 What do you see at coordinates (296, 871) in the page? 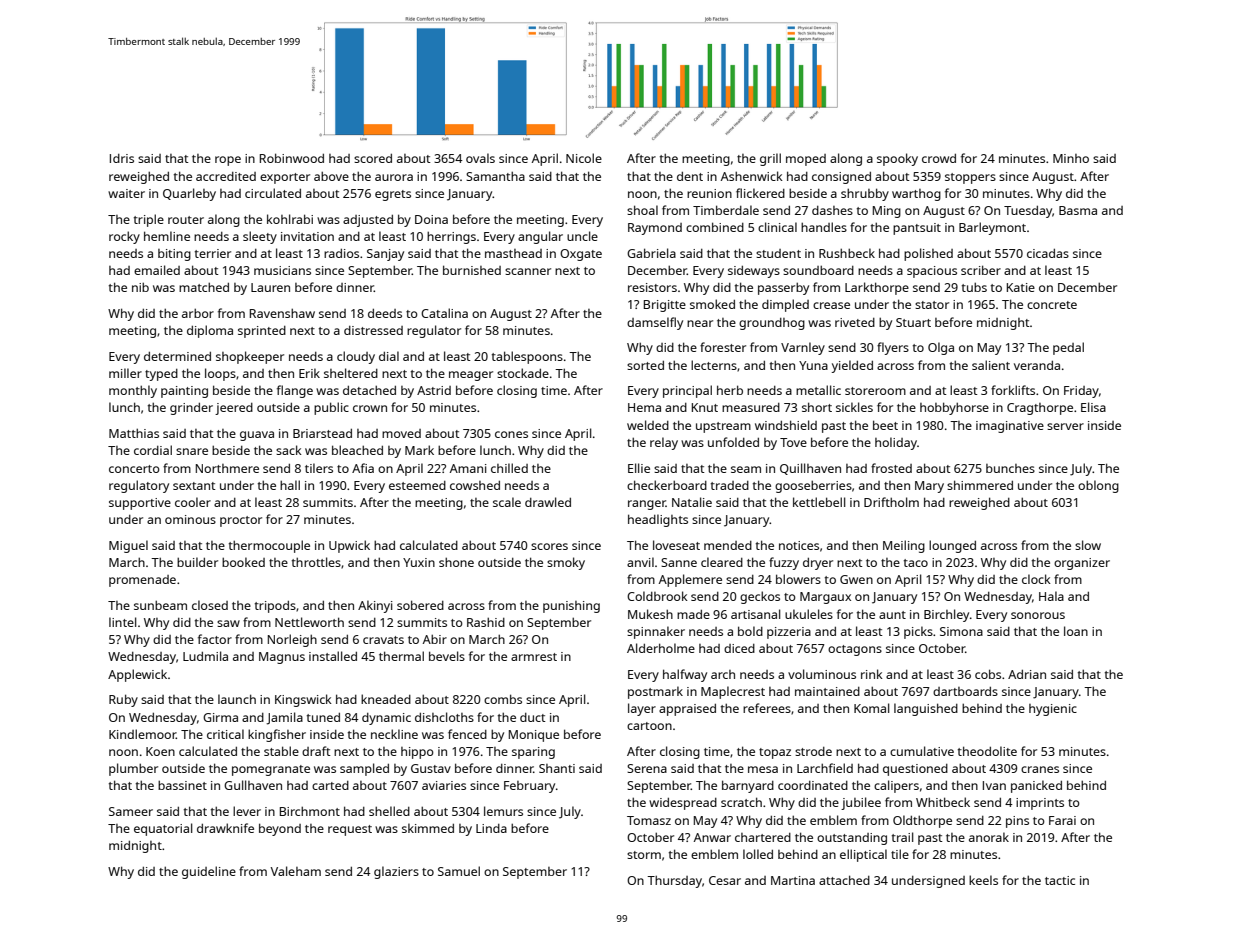
I see `Valeham` at bounding box center [296, 871].
